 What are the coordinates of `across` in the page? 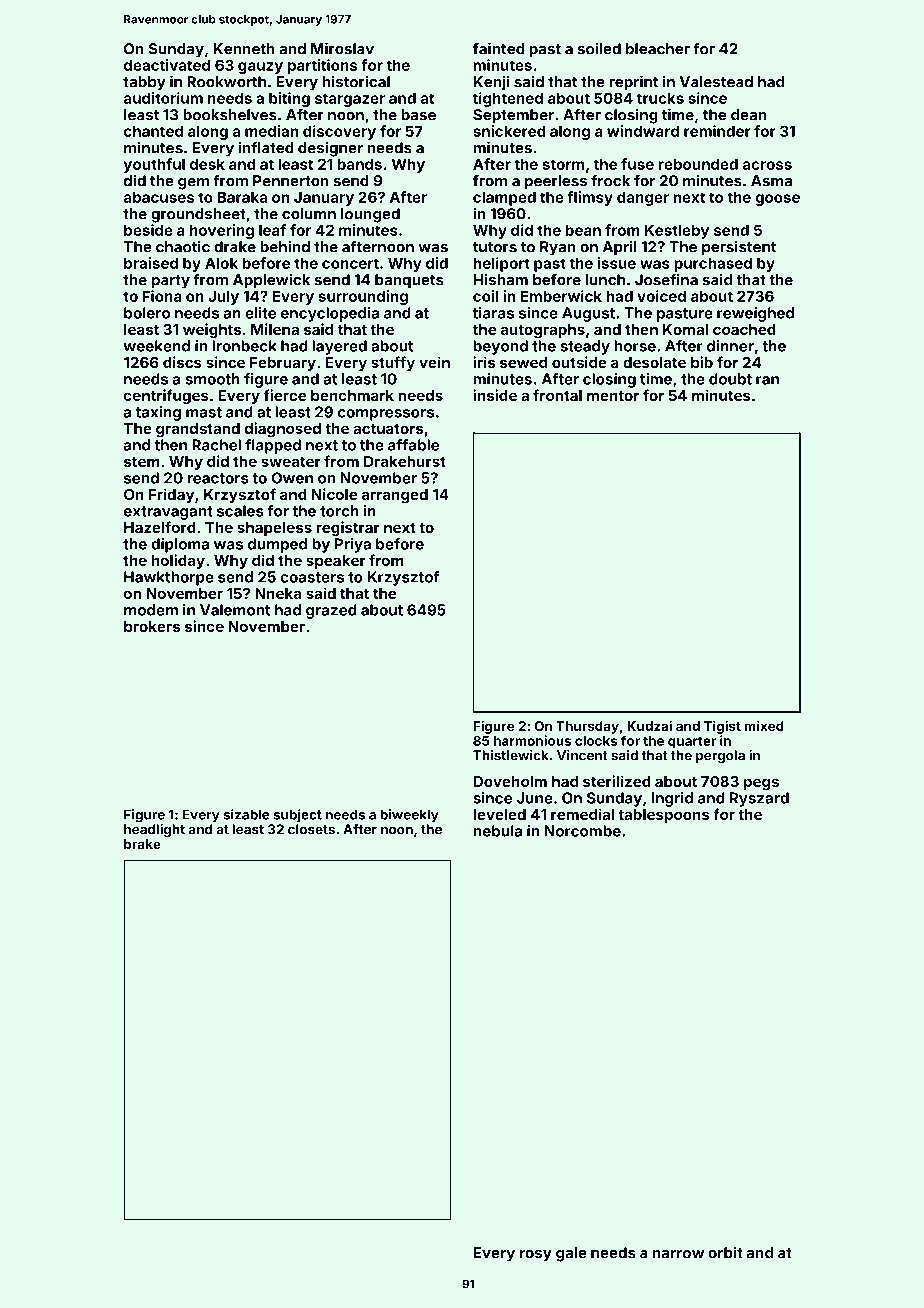 It's located at (767, 165).
